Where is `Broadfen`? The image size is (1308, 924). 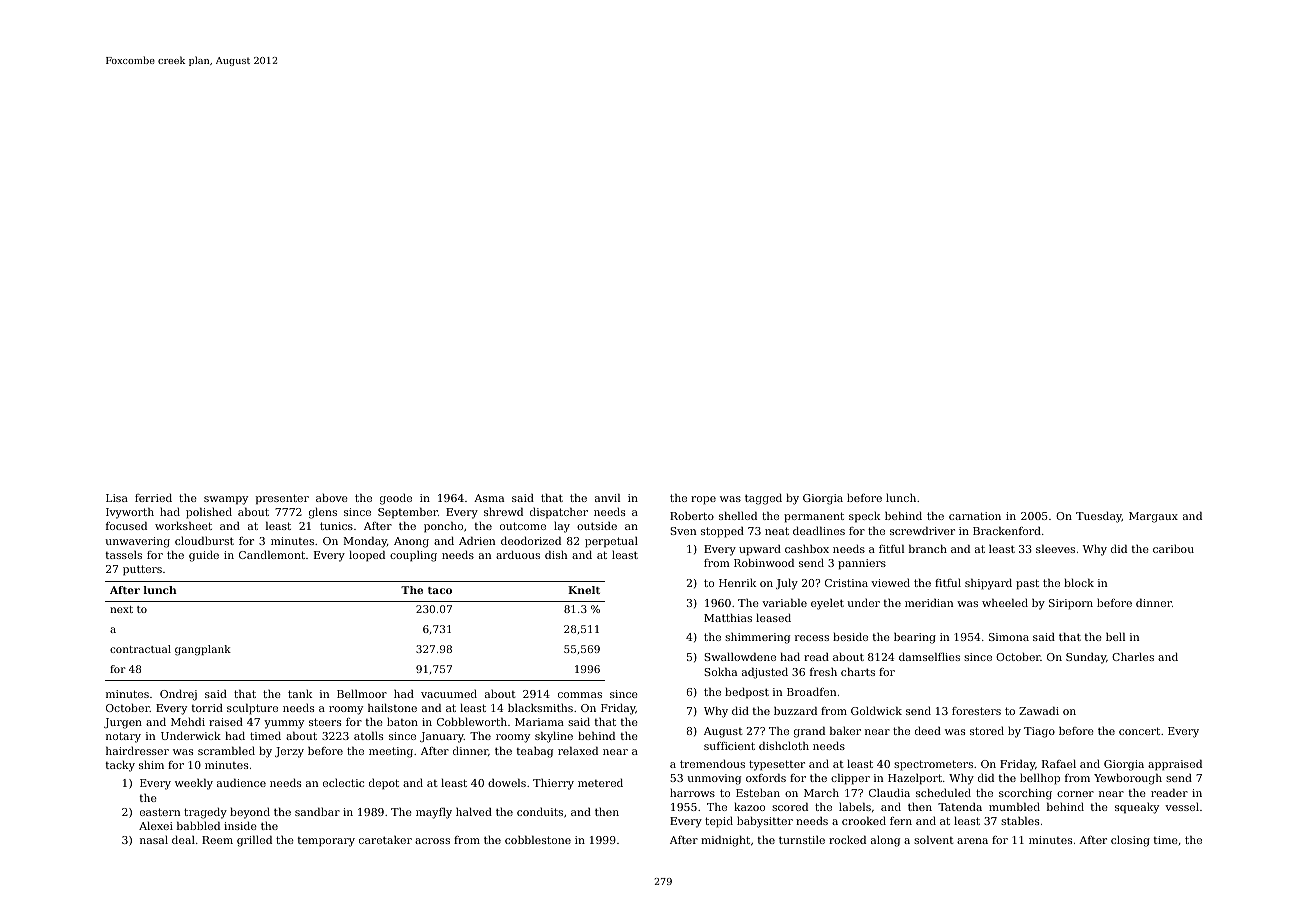 Broadfen is located at coordinates (812, 691).
